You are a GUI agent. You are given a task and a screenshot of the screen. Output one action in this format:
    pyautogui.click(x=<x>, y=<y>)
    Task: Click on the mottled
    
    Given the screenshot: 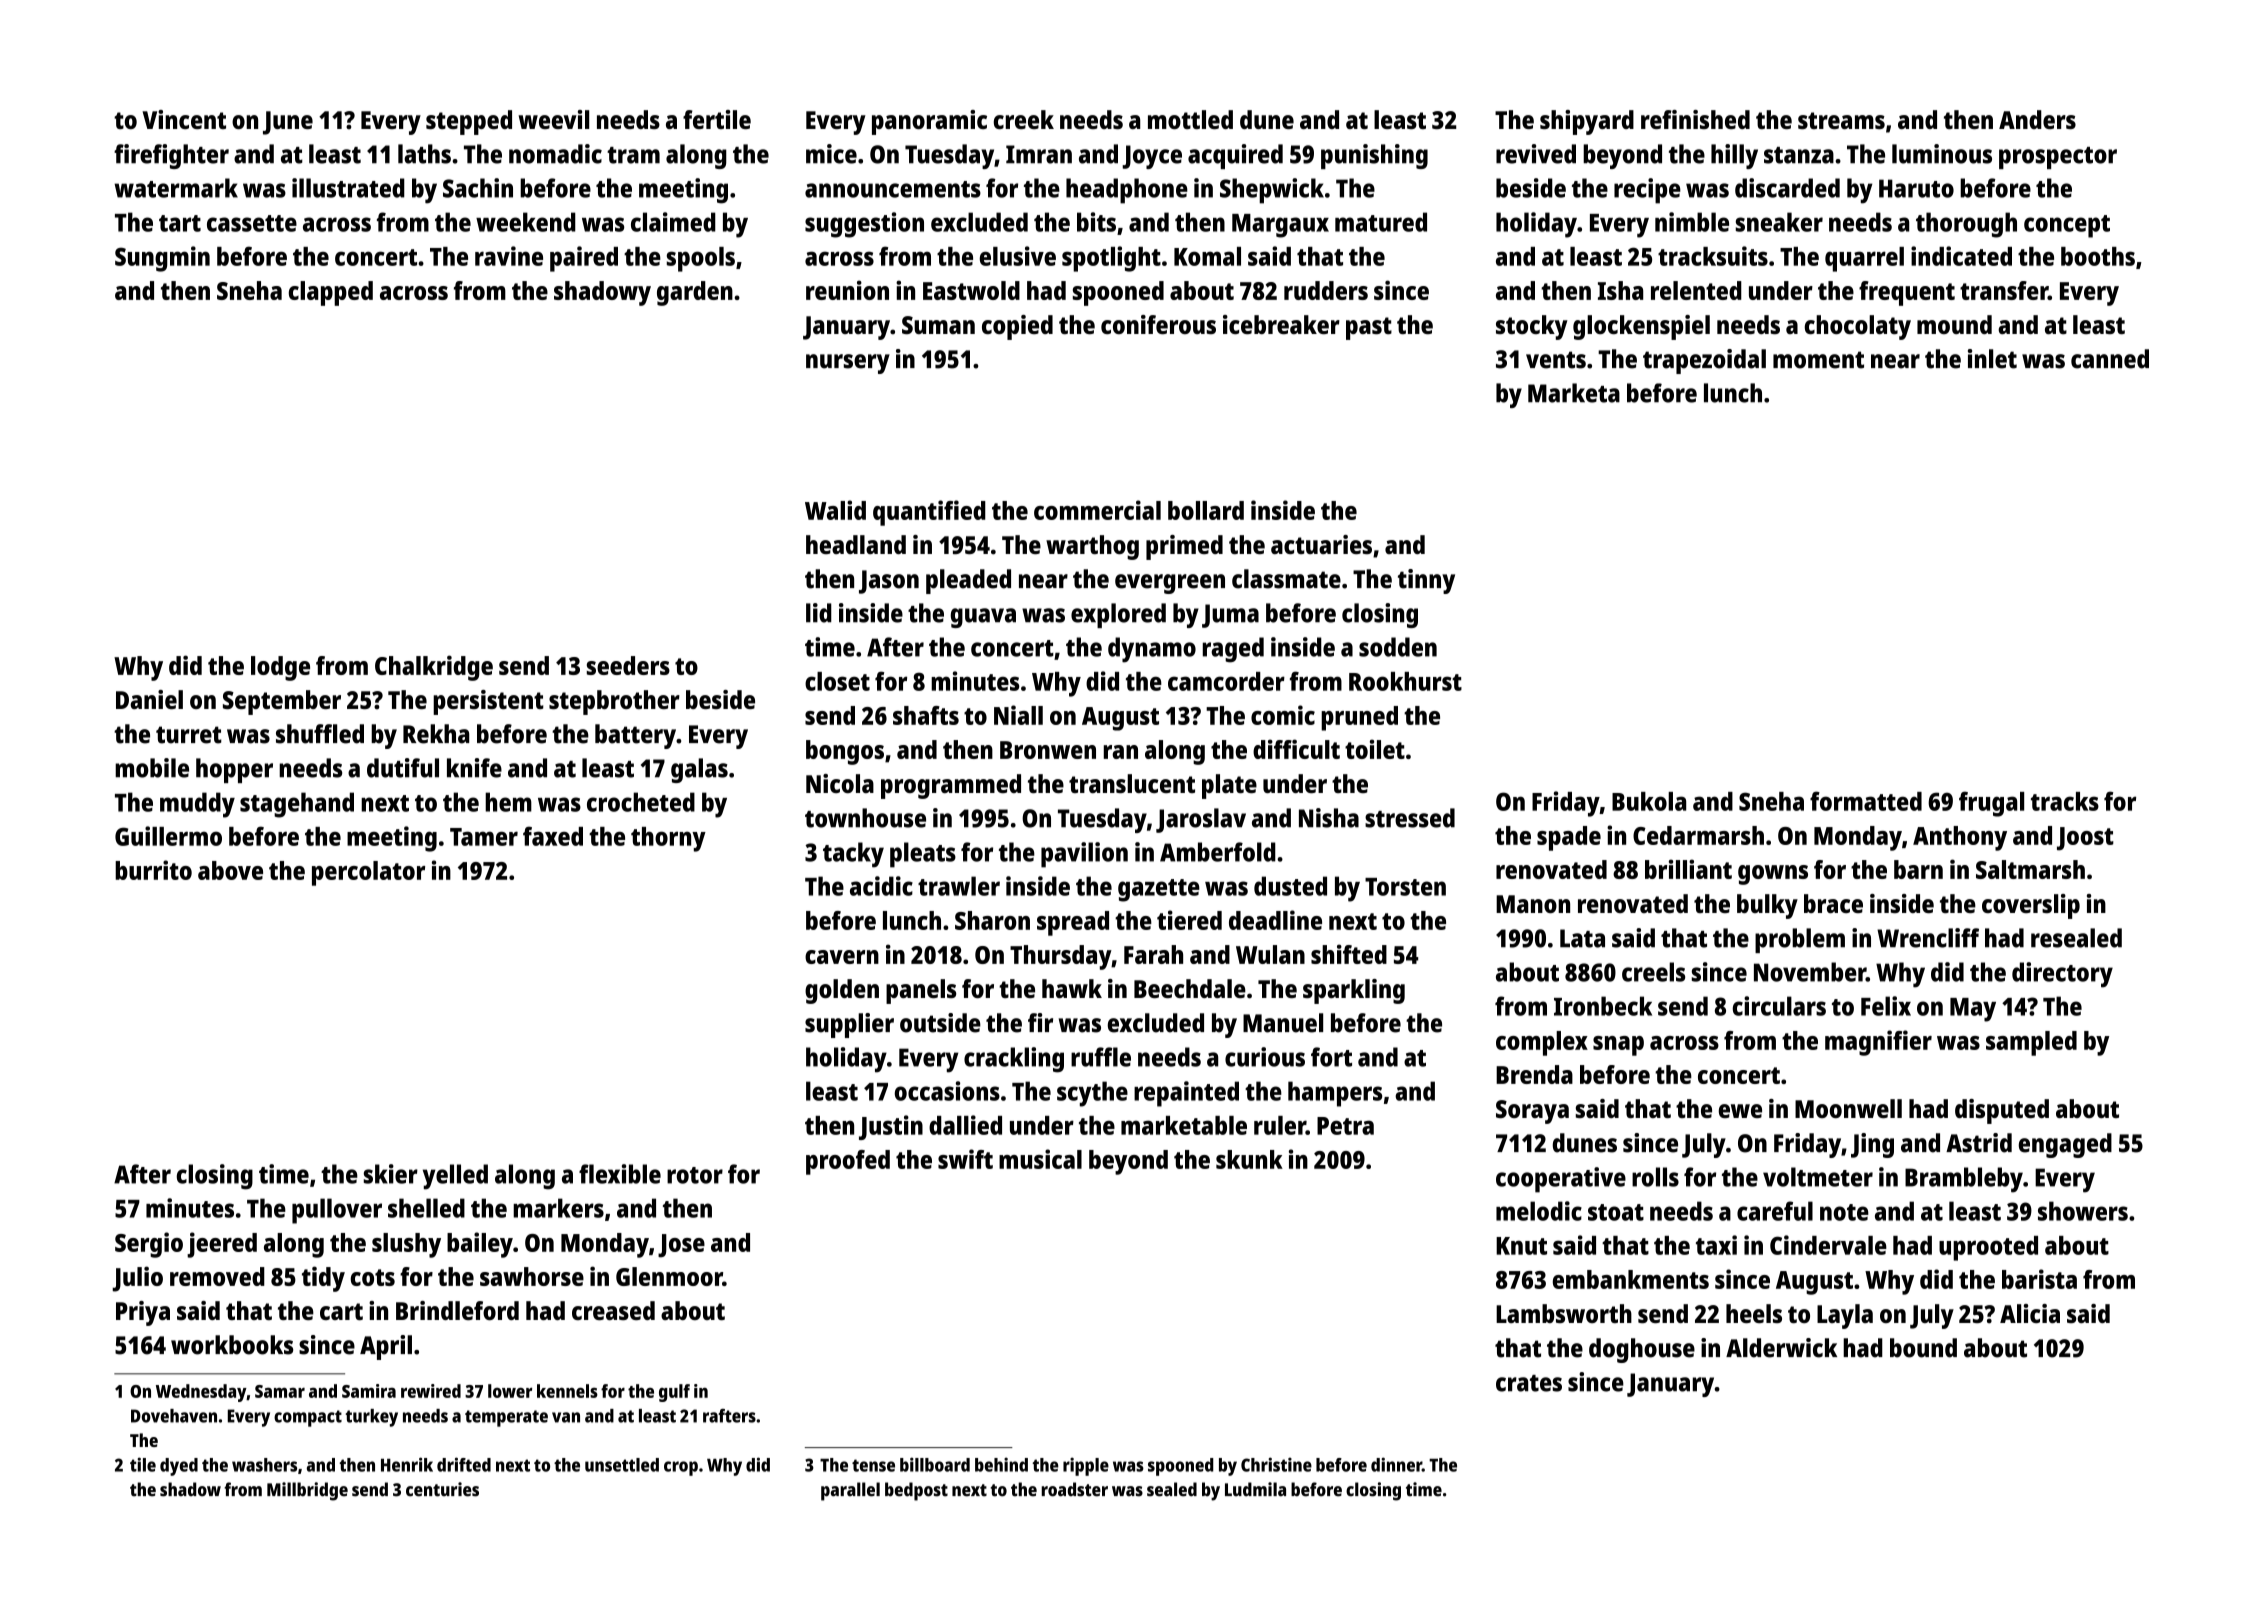 What is the action you would take?
    pyautogui.click(x=1190, y=119)
